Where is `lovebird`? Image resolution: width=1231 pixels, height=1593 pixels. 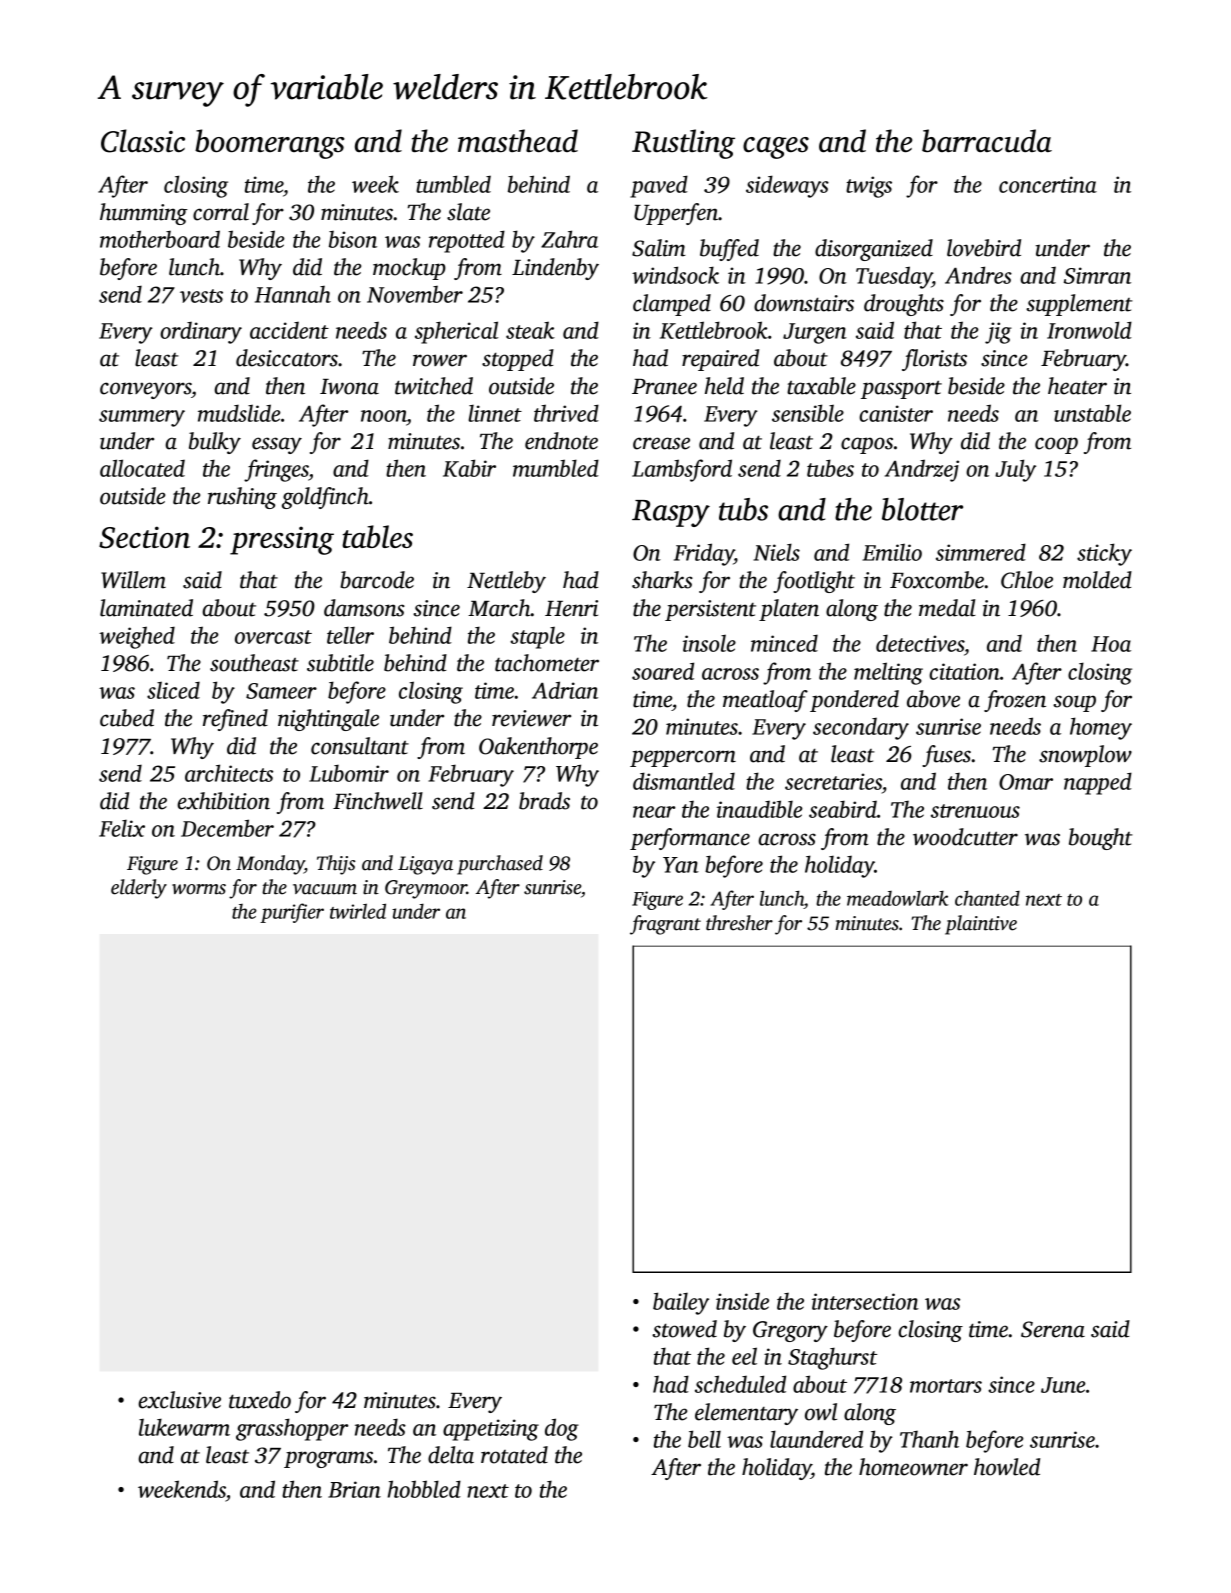 lovebird is located at coordinates (984, 248).
